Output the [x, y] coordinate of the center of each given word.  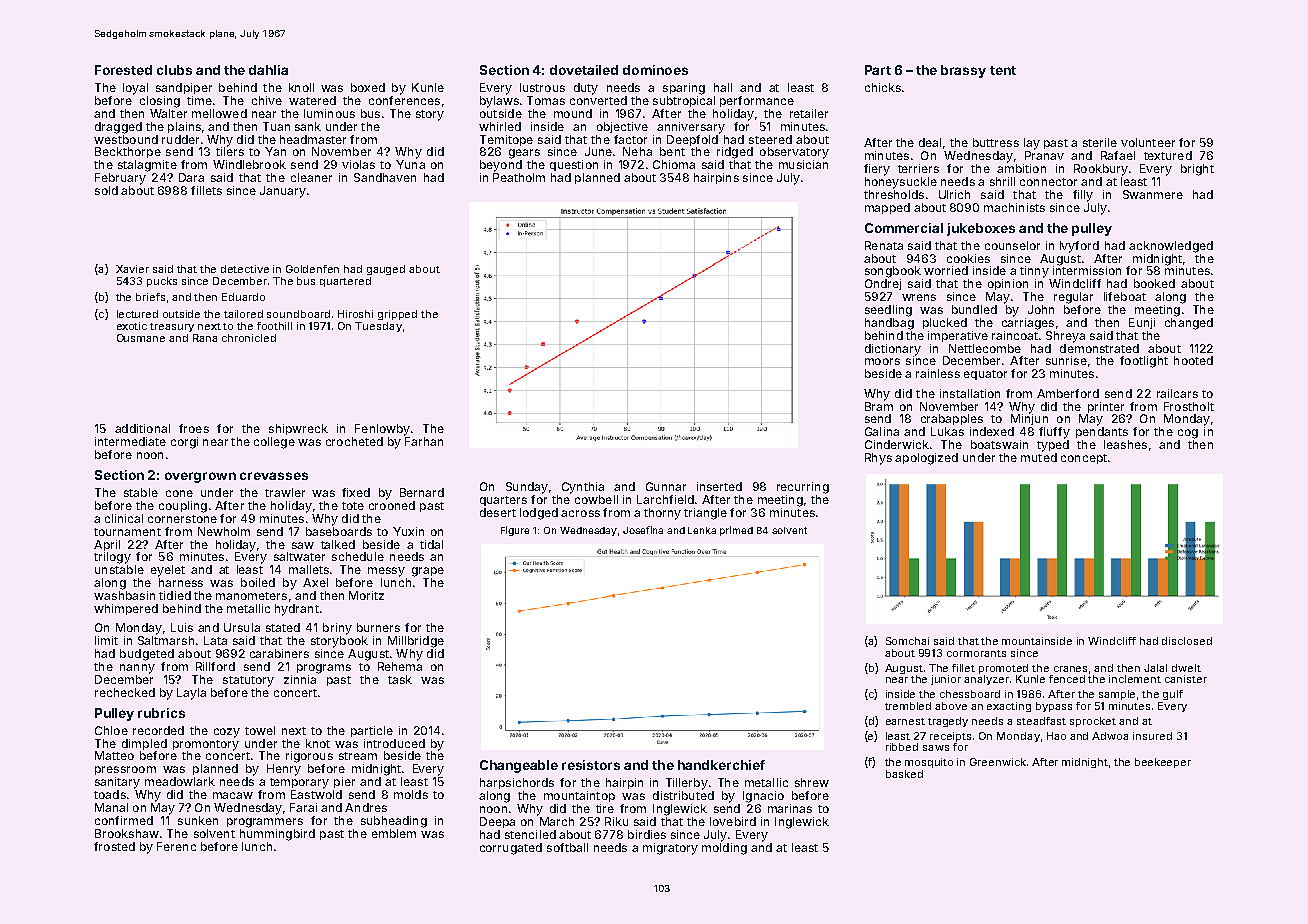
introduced [394, 743]
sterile [1100, 142]
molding [724, 849]
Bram [879, 406]
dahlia [268, 70]
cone [179, 493]
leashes [1125, 444]
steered [770, 139]
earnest [905, 721]
